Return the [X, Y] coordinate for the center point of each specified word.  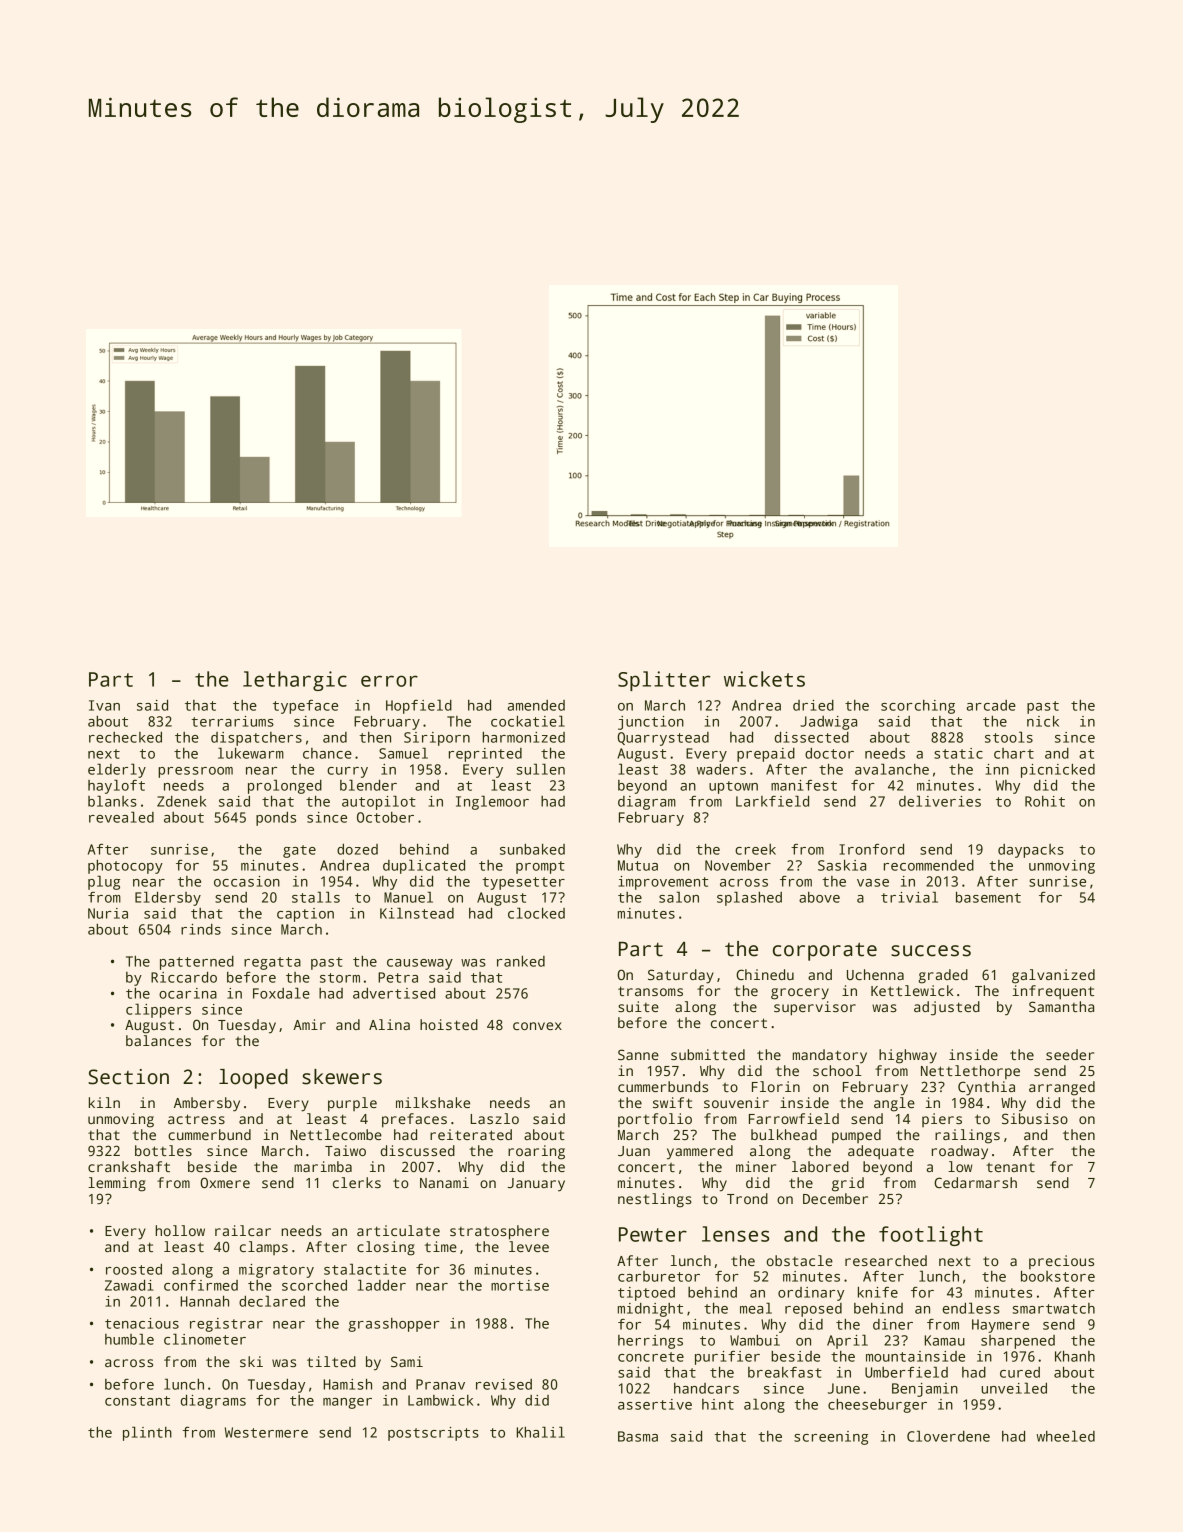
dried [813, 705]
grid [848, 1184]
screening [831, 1438]
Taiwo [345, 1150]
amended [536, 705]
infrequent [1053, 992]
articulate [398, 1230]
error [389, 681]
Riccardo [184, 977]
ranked [521, 961]
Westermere [266, 1432]
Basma [638, 1436]
